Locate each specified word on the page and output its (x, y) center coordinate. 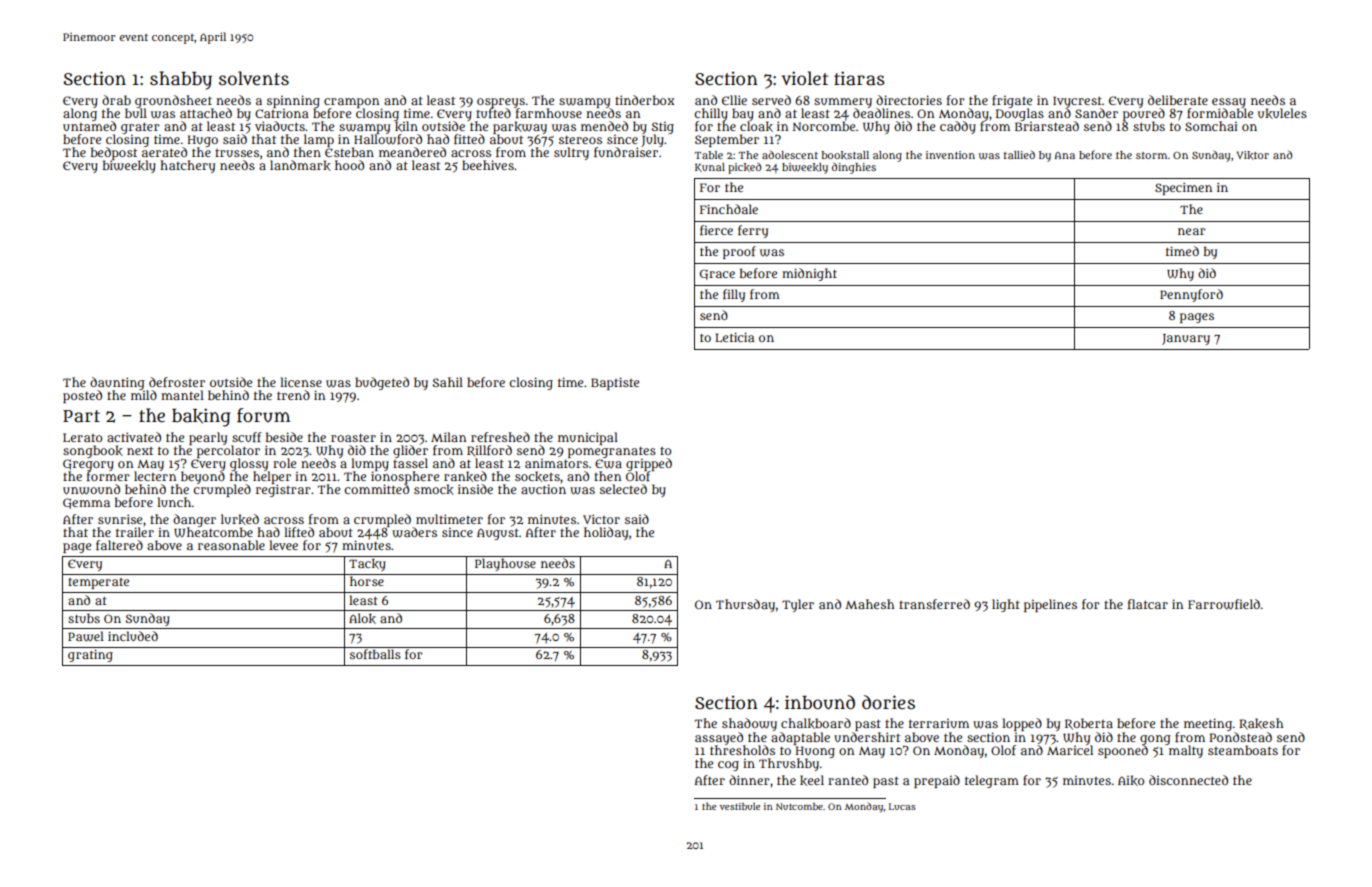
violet (805, 78)
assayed (719, 738)
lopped (1022, 724)
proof (739, 252)
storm (1151, 155)
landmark (300, 165)
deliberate (1178, 100)
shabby (181, 80)
